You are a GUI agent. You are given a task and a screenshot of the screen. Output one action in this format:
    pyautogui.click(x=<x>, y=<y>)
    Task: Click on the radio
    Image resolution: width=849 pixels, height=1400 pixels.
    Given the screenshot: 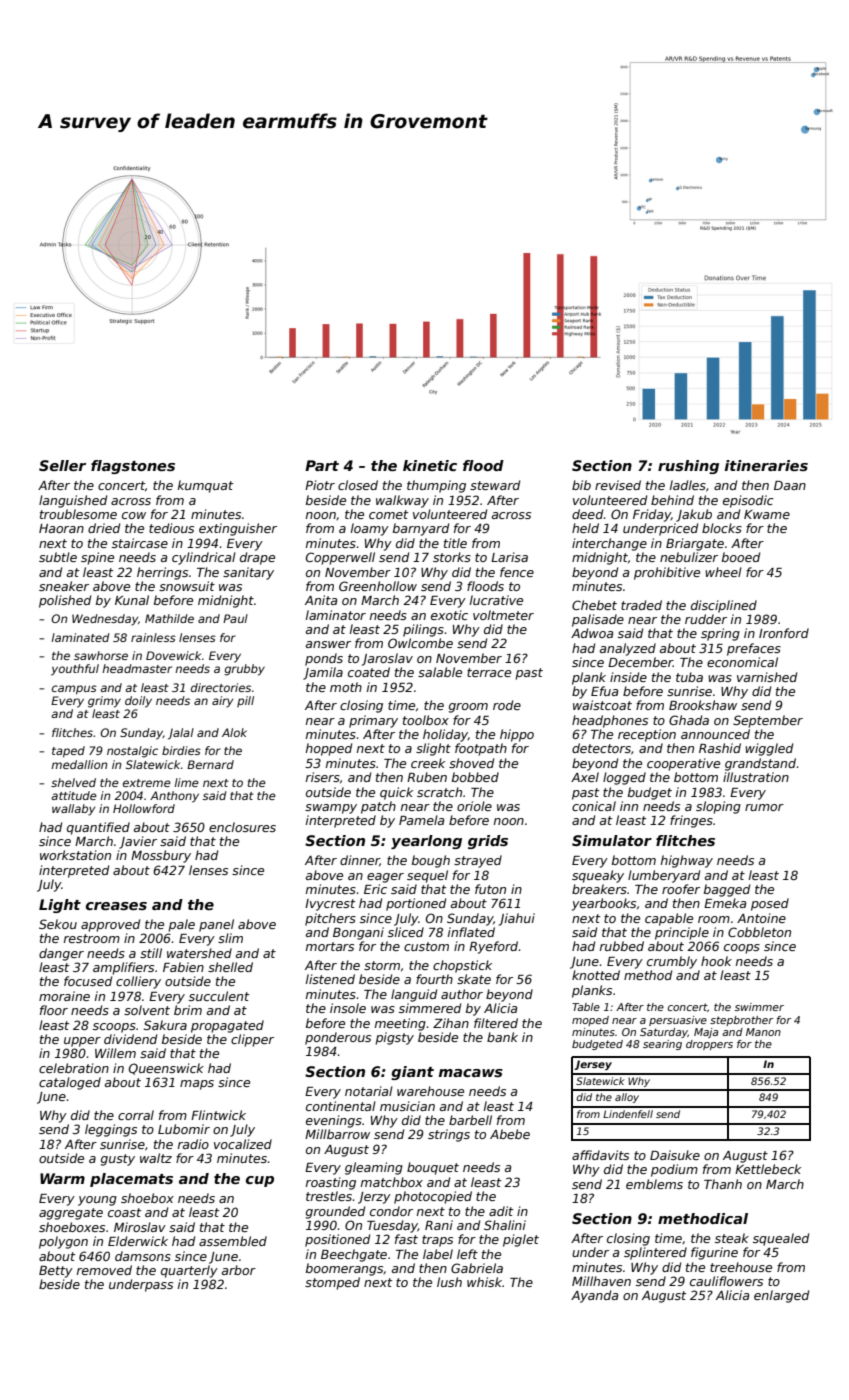 What is the action you would take?
    pyautogui.click(x=193, y=1144)
